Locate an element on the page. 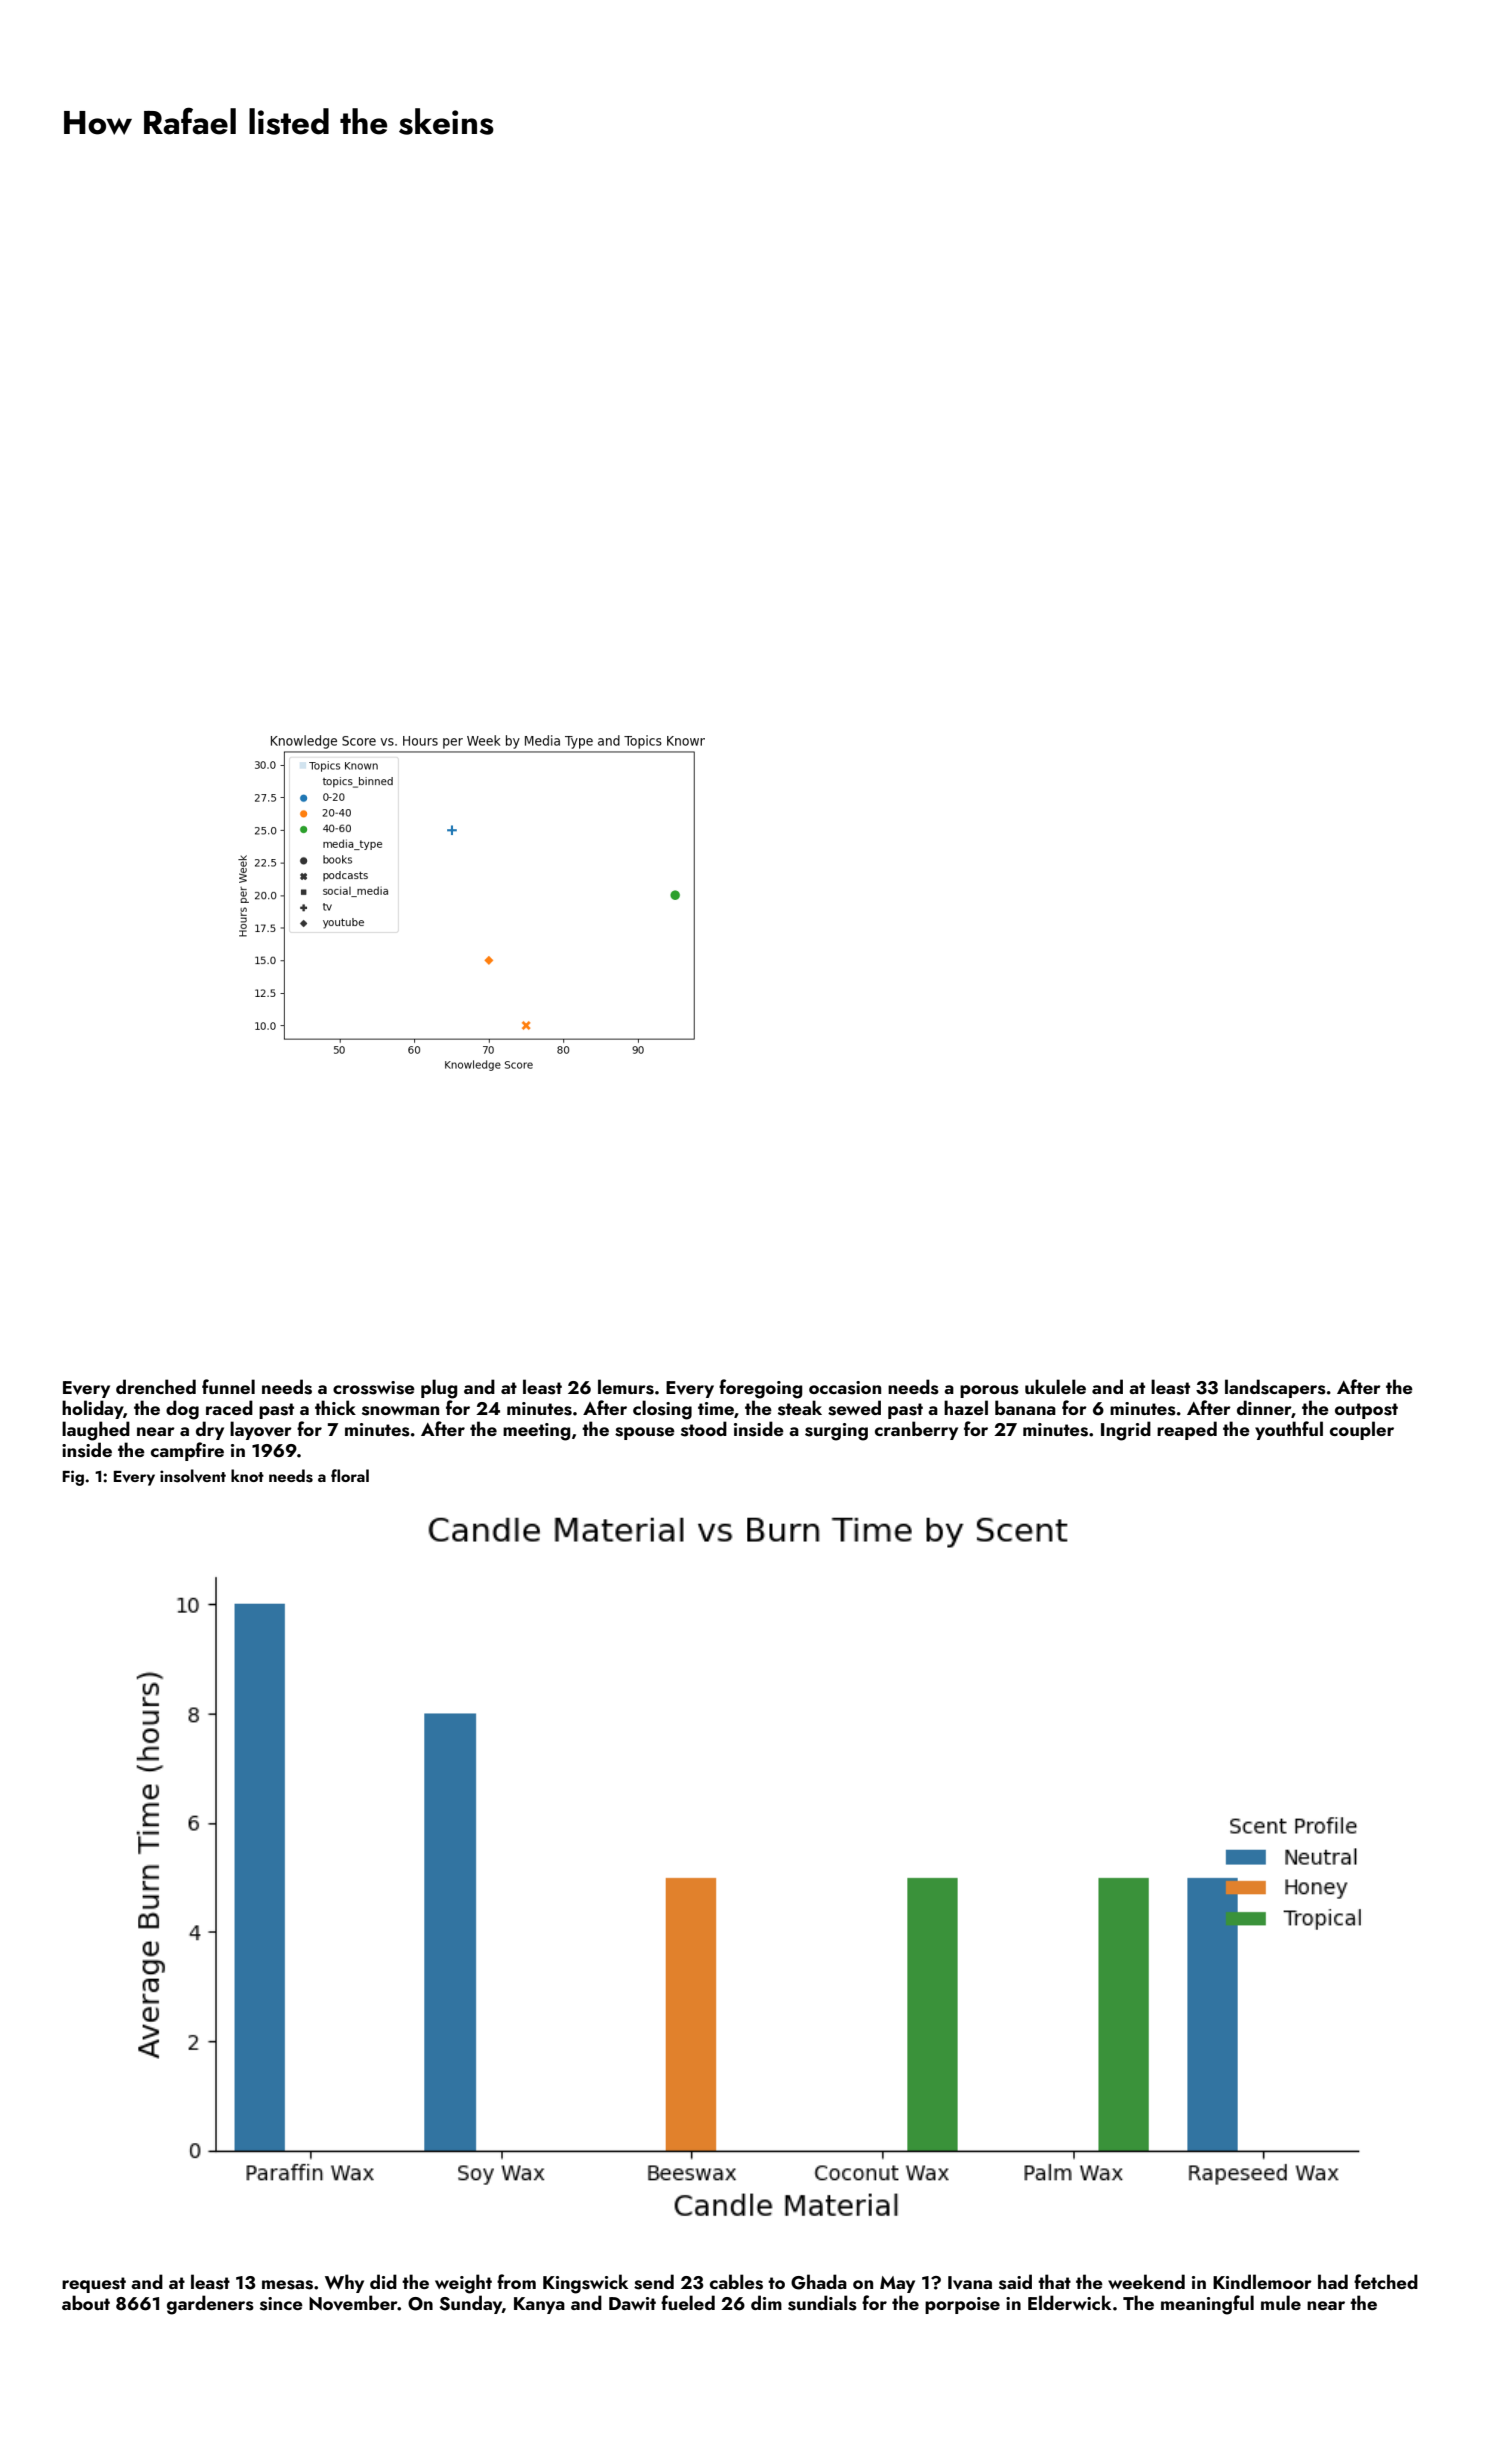 Image resolution: width=1496 pixels, height=2464 pixels. occasion is located at coordinates (845, 1388).
